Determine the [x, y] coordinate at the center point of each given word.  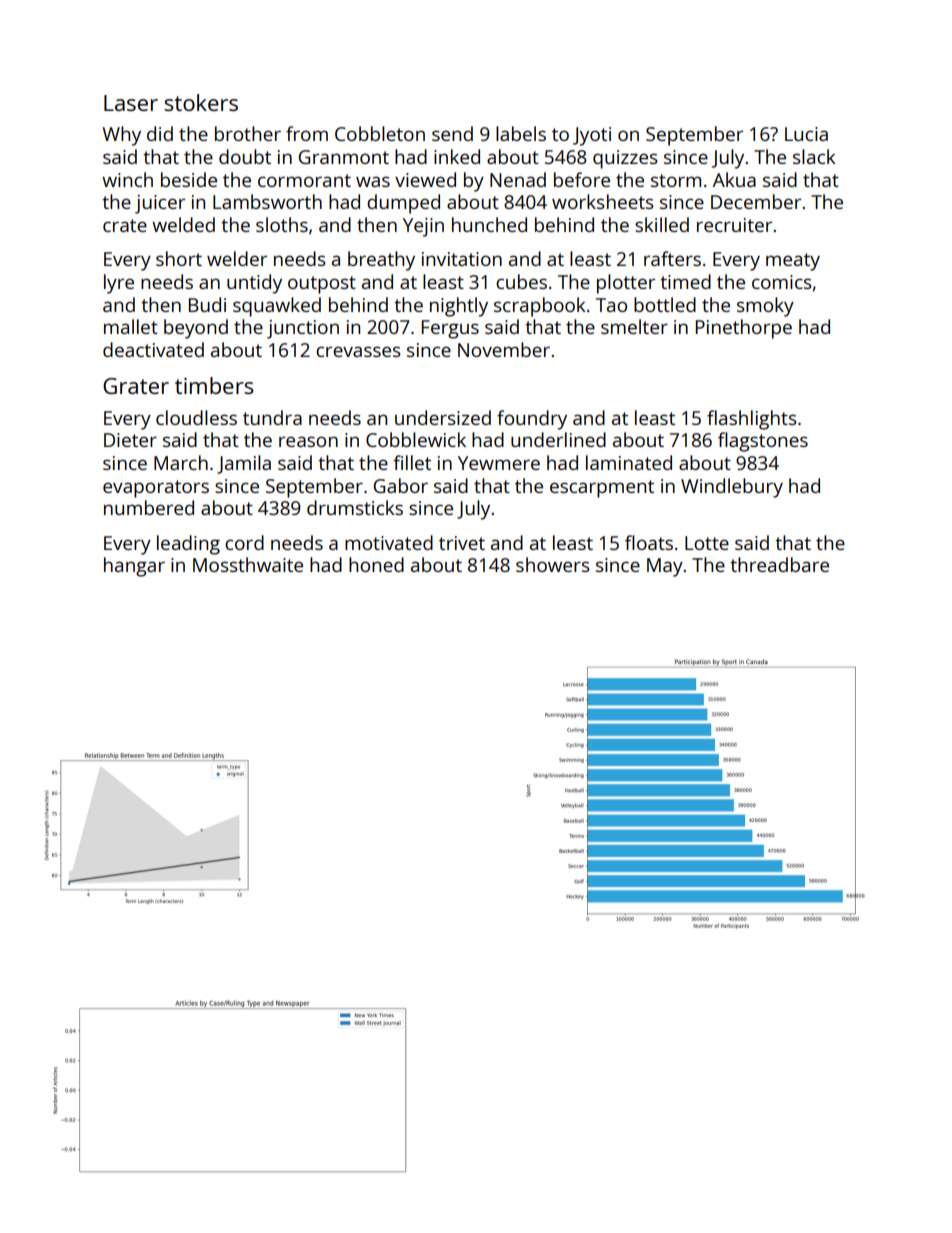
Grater [136, 386]
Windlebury [732, 488]
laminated [629, 462]
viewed [425, 179]
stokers [201, 102]
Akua [734, 179]
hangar [134, 567]
